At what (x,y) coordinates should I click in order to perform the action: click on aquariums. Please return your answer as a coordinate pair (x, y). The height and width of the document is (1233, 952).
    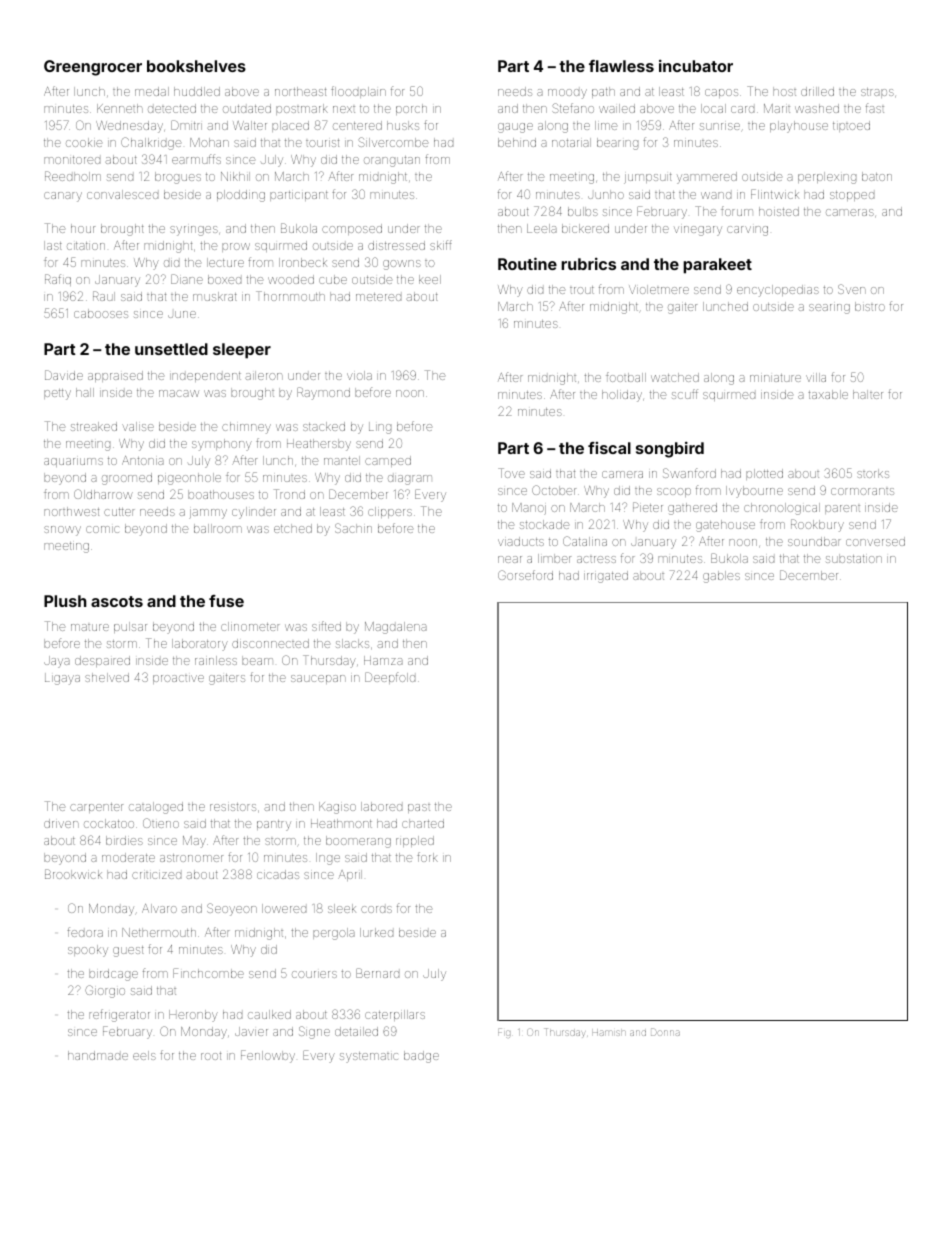
    Looking at the image, I should click on (73, 462).
